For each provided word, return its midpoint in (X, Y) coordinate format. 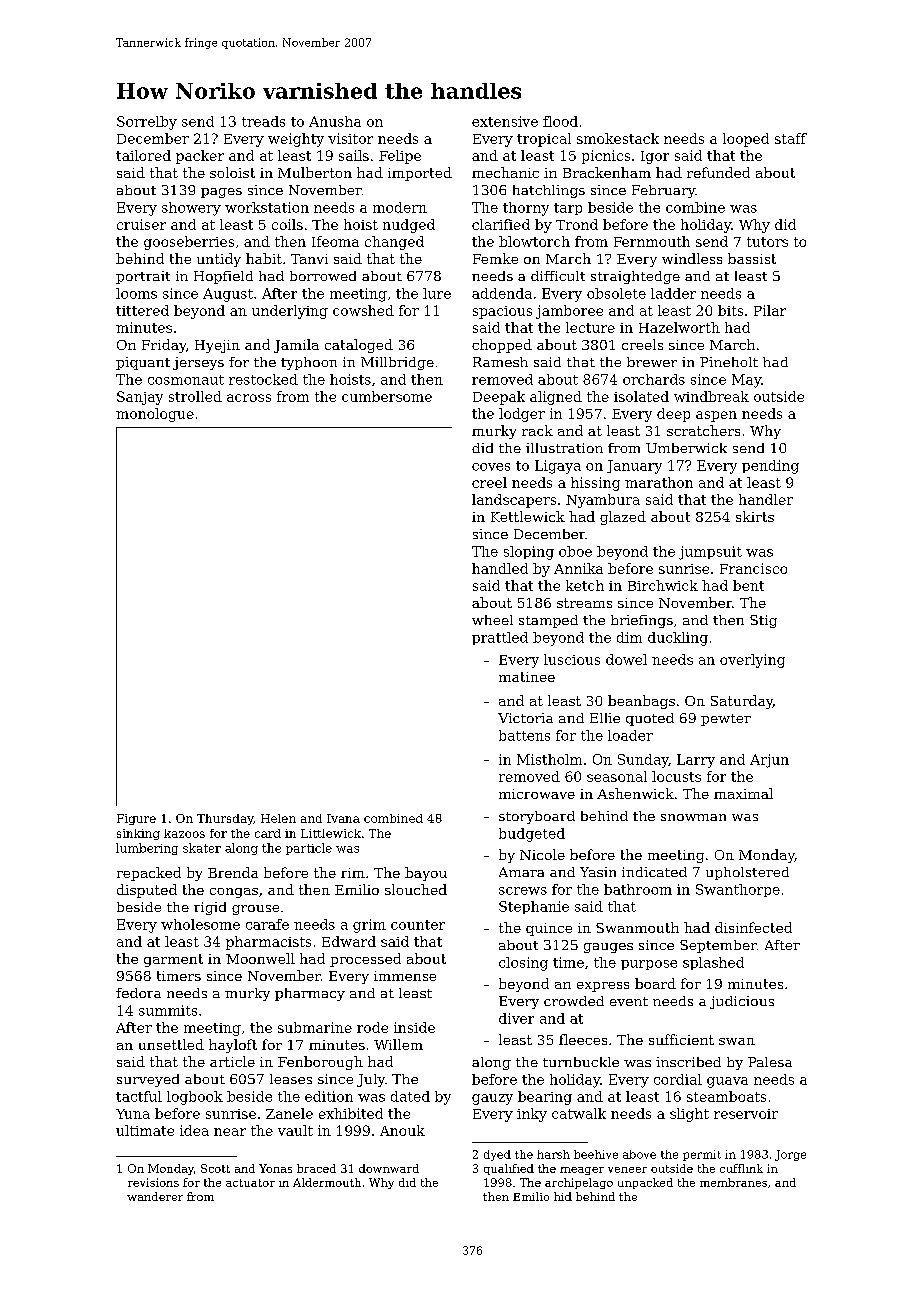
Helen (278, 818)
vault (295, 1130)
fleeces (583, 1039)
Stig (763, 621)
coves (491, 467)
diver (516, 1018)
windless (692, 258)
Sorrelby (147, 123)
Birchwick (663, 585)
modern (400, 207)
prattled (500, 638)
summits (168, 1010)
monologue (155, 415)
